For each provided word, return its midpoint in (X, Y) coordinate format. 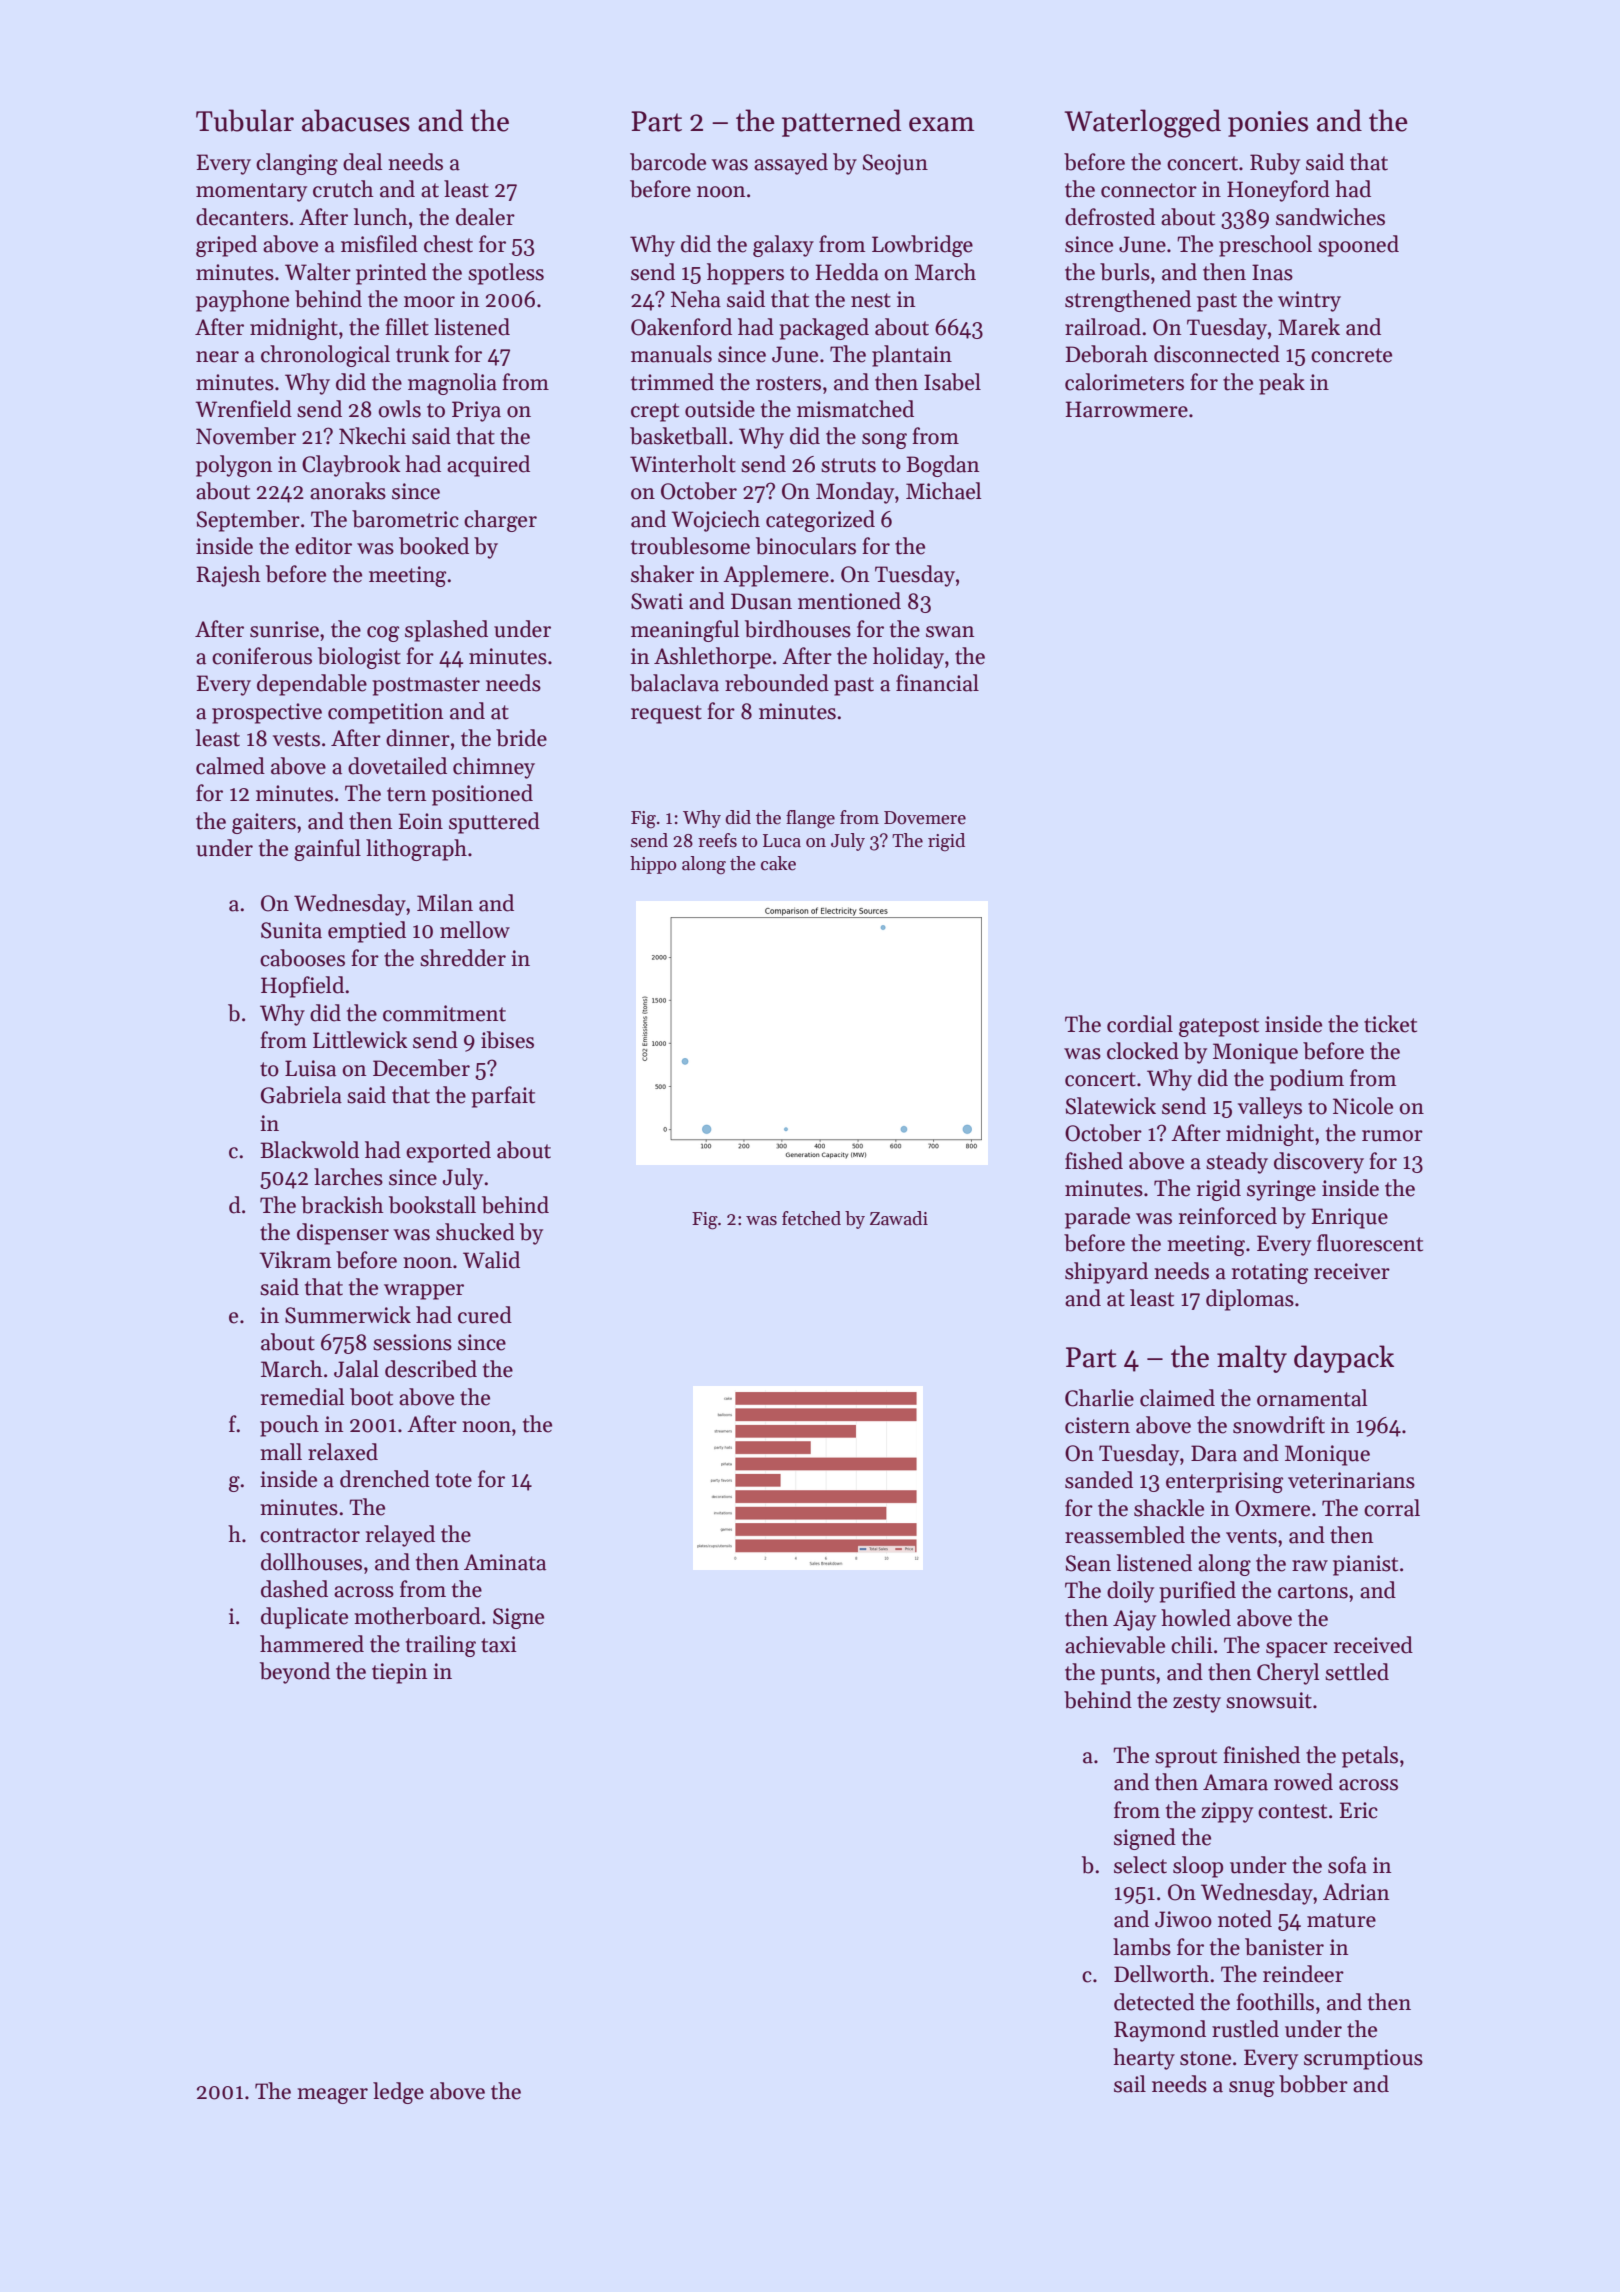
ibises (507, 1040)
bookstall (432, 1205)
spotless (506, 274)
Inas (1272, 272)
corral (1392, 1508)
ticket (1390, 1024)
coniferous (262, 656)
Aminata (505, 1562)
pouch (289, 1426)
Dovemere (925, 818)
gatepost (1219, 1027)
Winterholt (683, 464)
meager (332, 2096)
